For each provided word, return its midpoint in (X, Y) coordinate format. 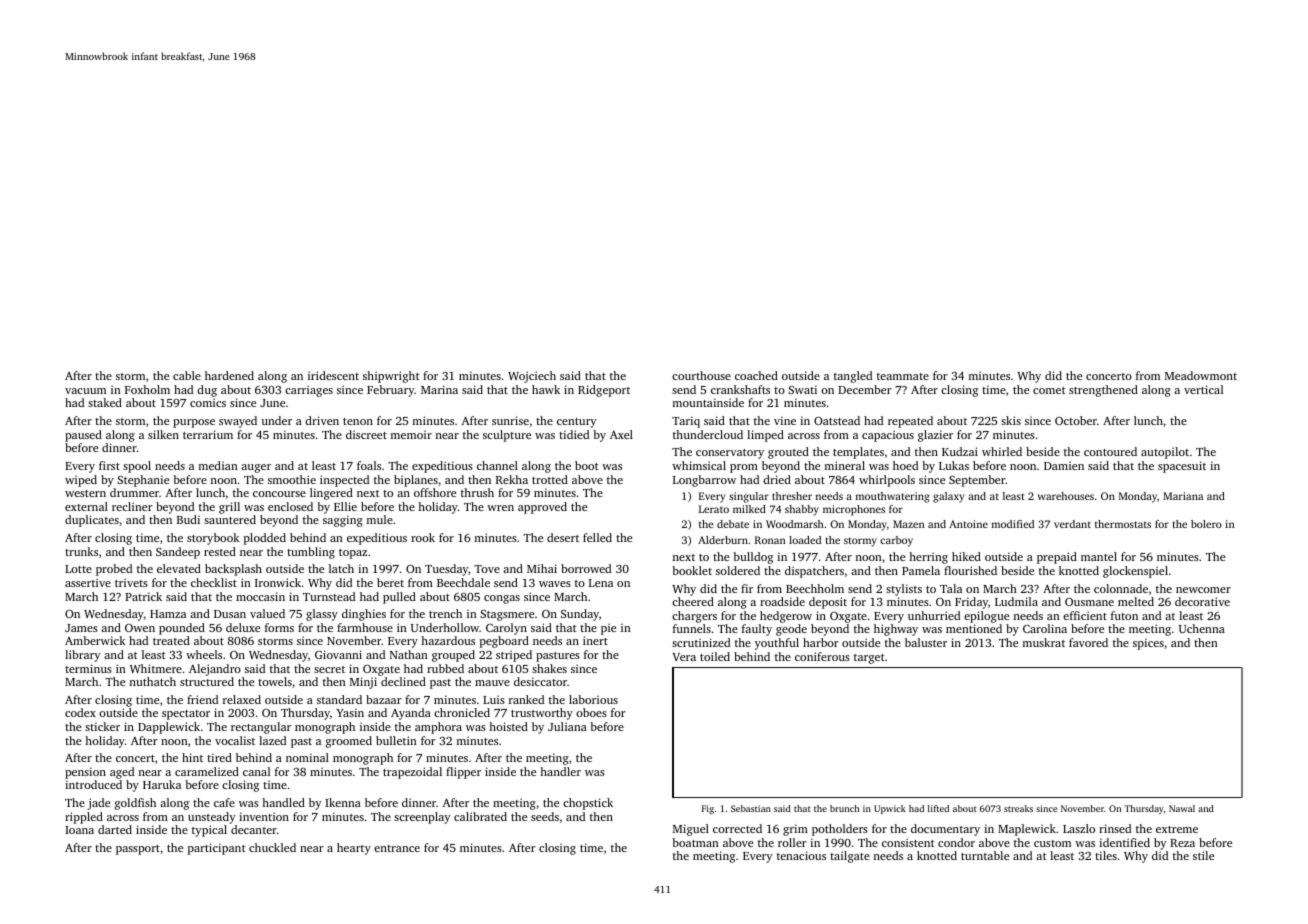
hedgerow (786, 617)
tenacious (801, 855)
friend (202, 699)
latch (341, 568)
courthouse (701, 375)
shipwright (391, 377)
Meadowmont (1201, 375)
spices (1148, 644)
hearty (354, 849)
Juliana (567, 726)
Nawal (1182, 808)
